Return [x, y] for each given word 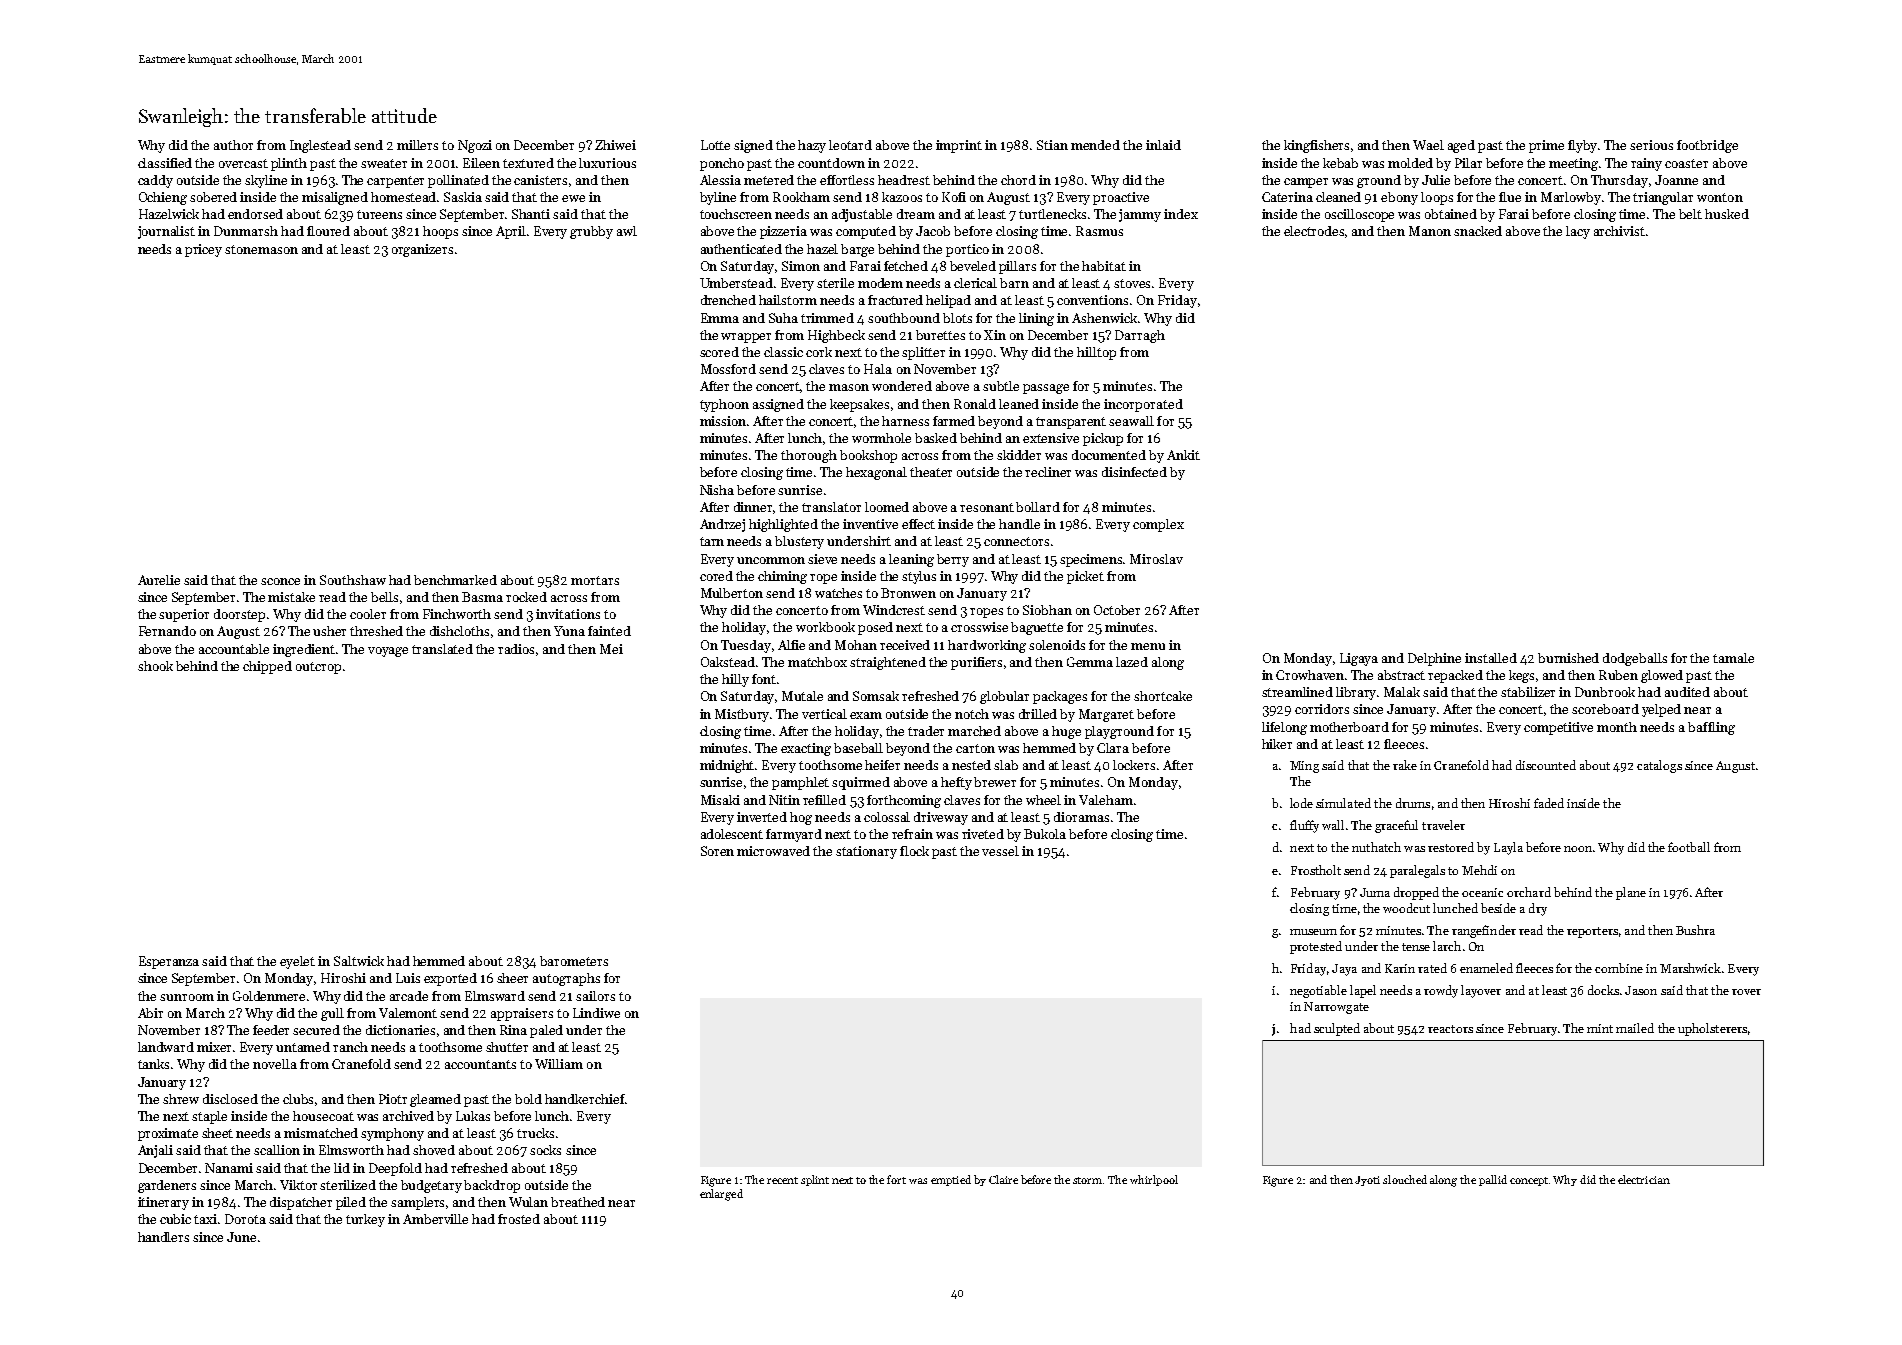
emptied [951, 1180]
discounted [1546, 765]
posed [875, 628]
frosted [519, 1219]
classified [165, 163]
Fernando [167, 631]
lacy [1578, 232]
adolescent [732, 834]
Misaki [720, 800]
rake [1405, 765]
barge [857, 250]
